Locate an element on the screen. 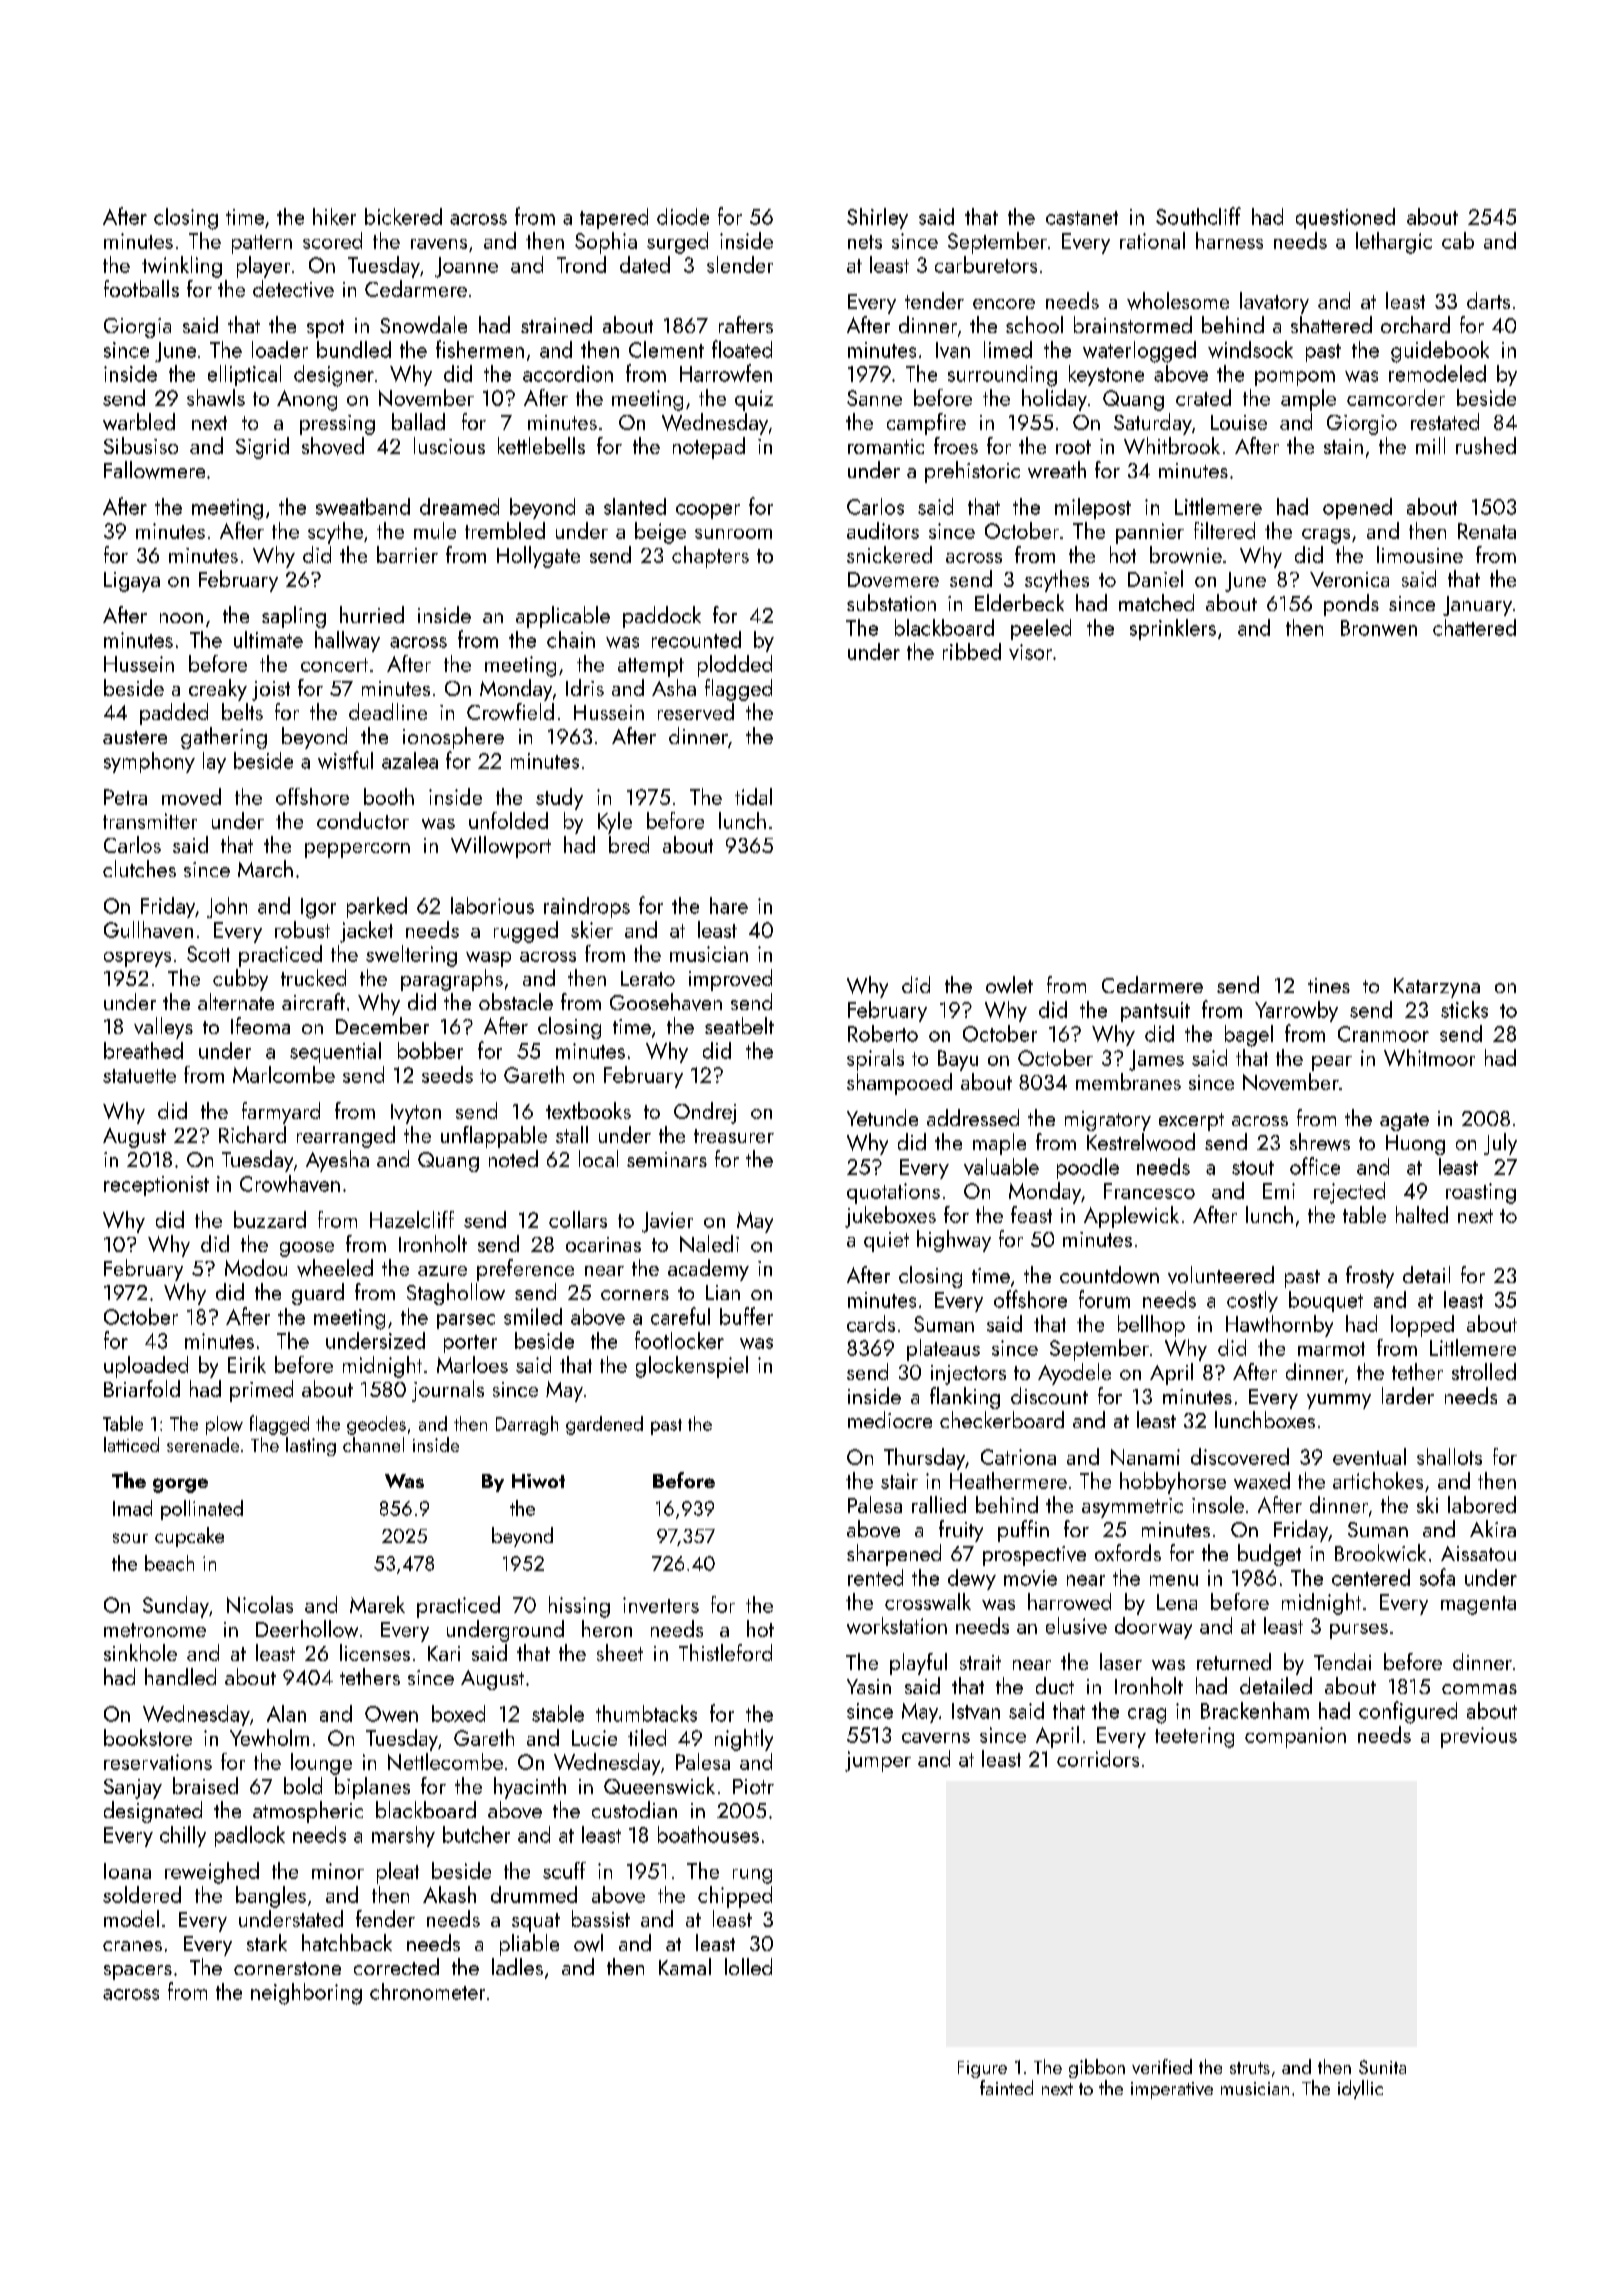 The width and height of the screenshot is (1620, 2292). restated is located at coordinates (1445, 421).
